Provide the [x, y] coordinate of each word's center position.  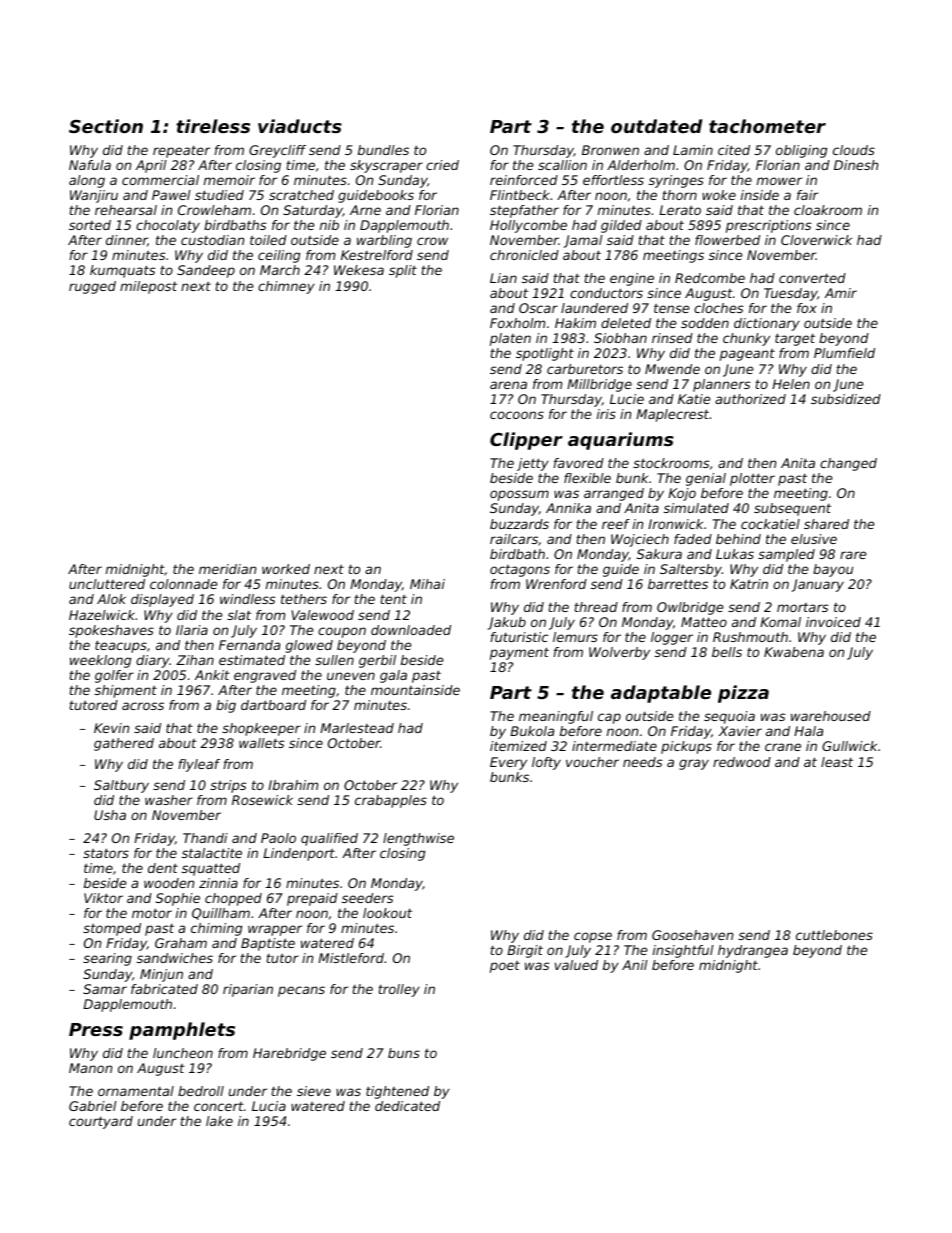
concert [219, 1106]
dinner [127, 241]
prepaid [312, 899]
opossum [519, 495]
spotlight [545, 354]
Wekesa [359, 270]
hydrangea [753, 951]
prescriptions [769, 226]
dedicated [407, 1106]
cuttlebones [834, 935]
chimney [286, 287]
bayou [833, 570]
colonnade [184, 584]
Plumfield [844, 353]
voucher [592, 762]
